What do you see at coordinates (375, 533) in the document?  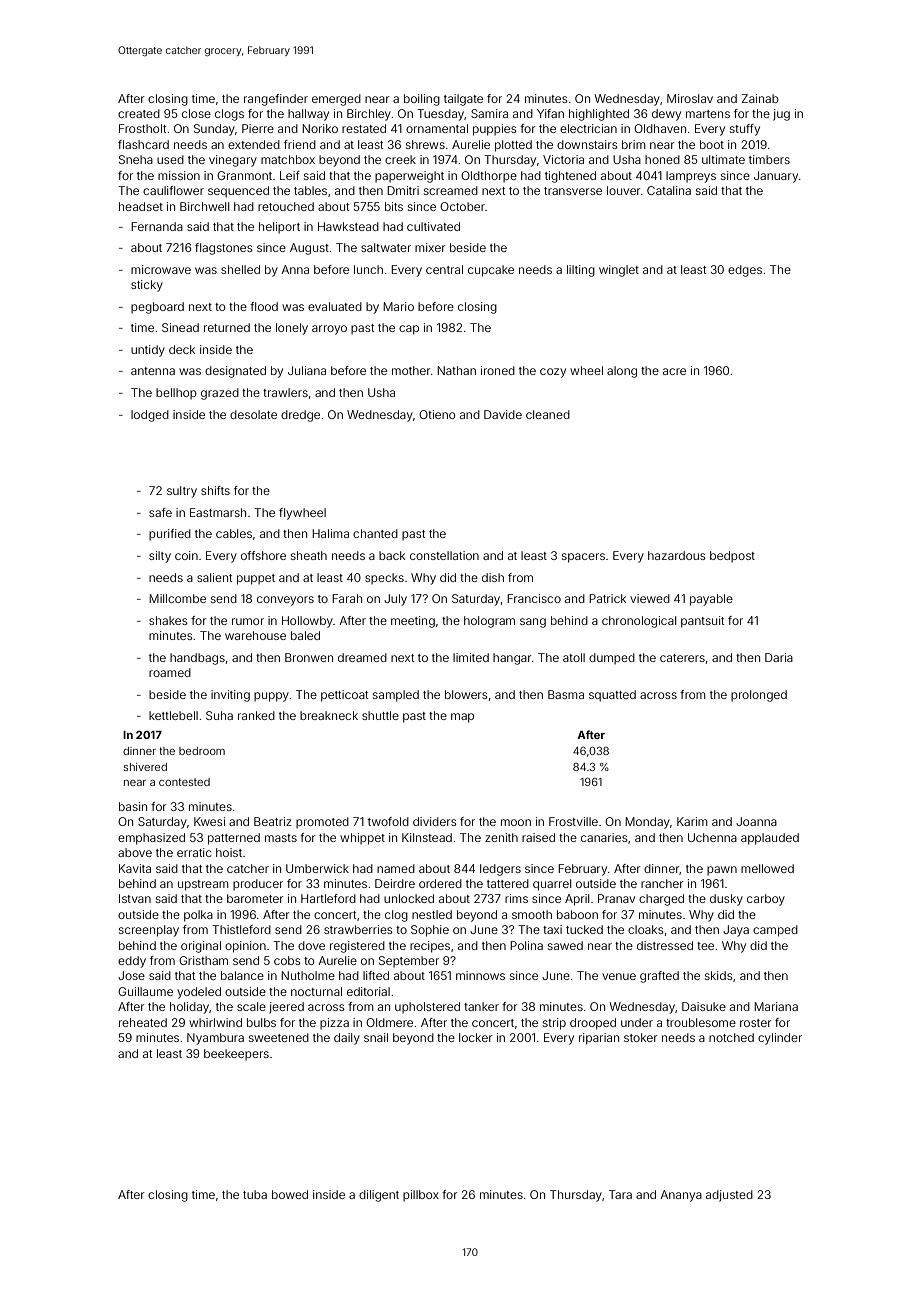 I see `chanted` at bounding box center [375, 533].
